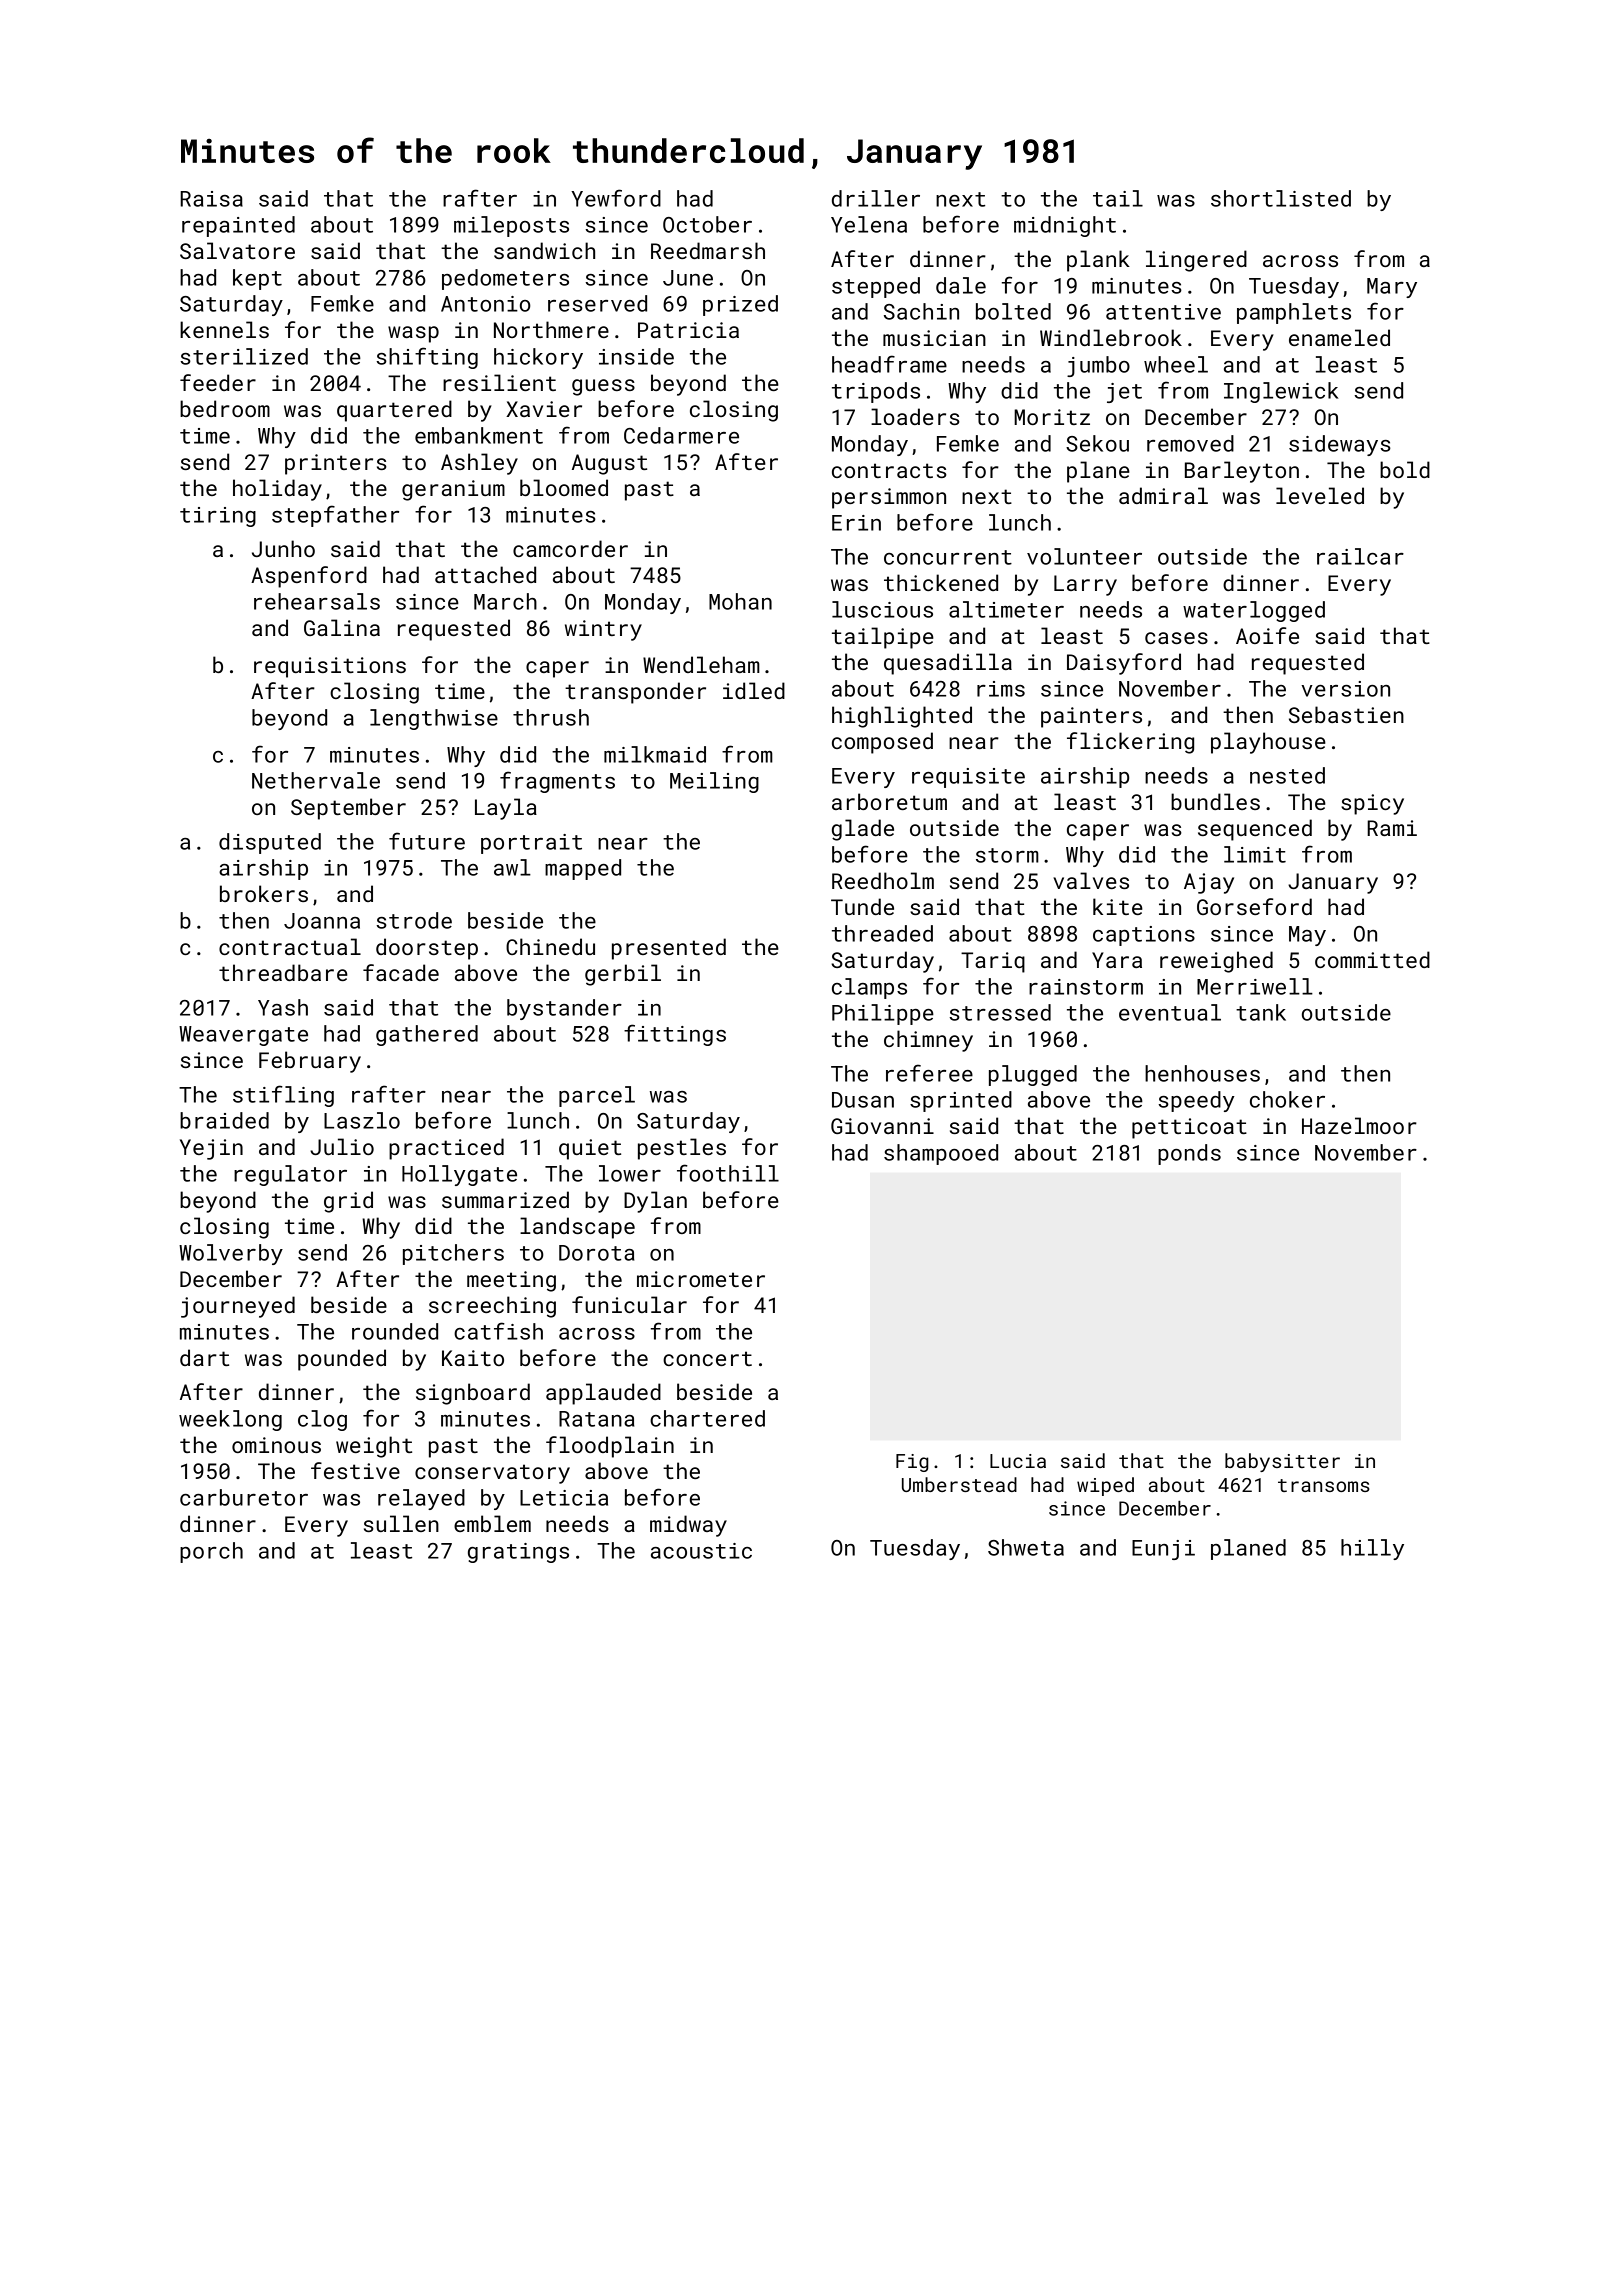  What do you see at coordinates (225, 408) in the page?
I see `bedroom` at bounding box center [225, 408].
